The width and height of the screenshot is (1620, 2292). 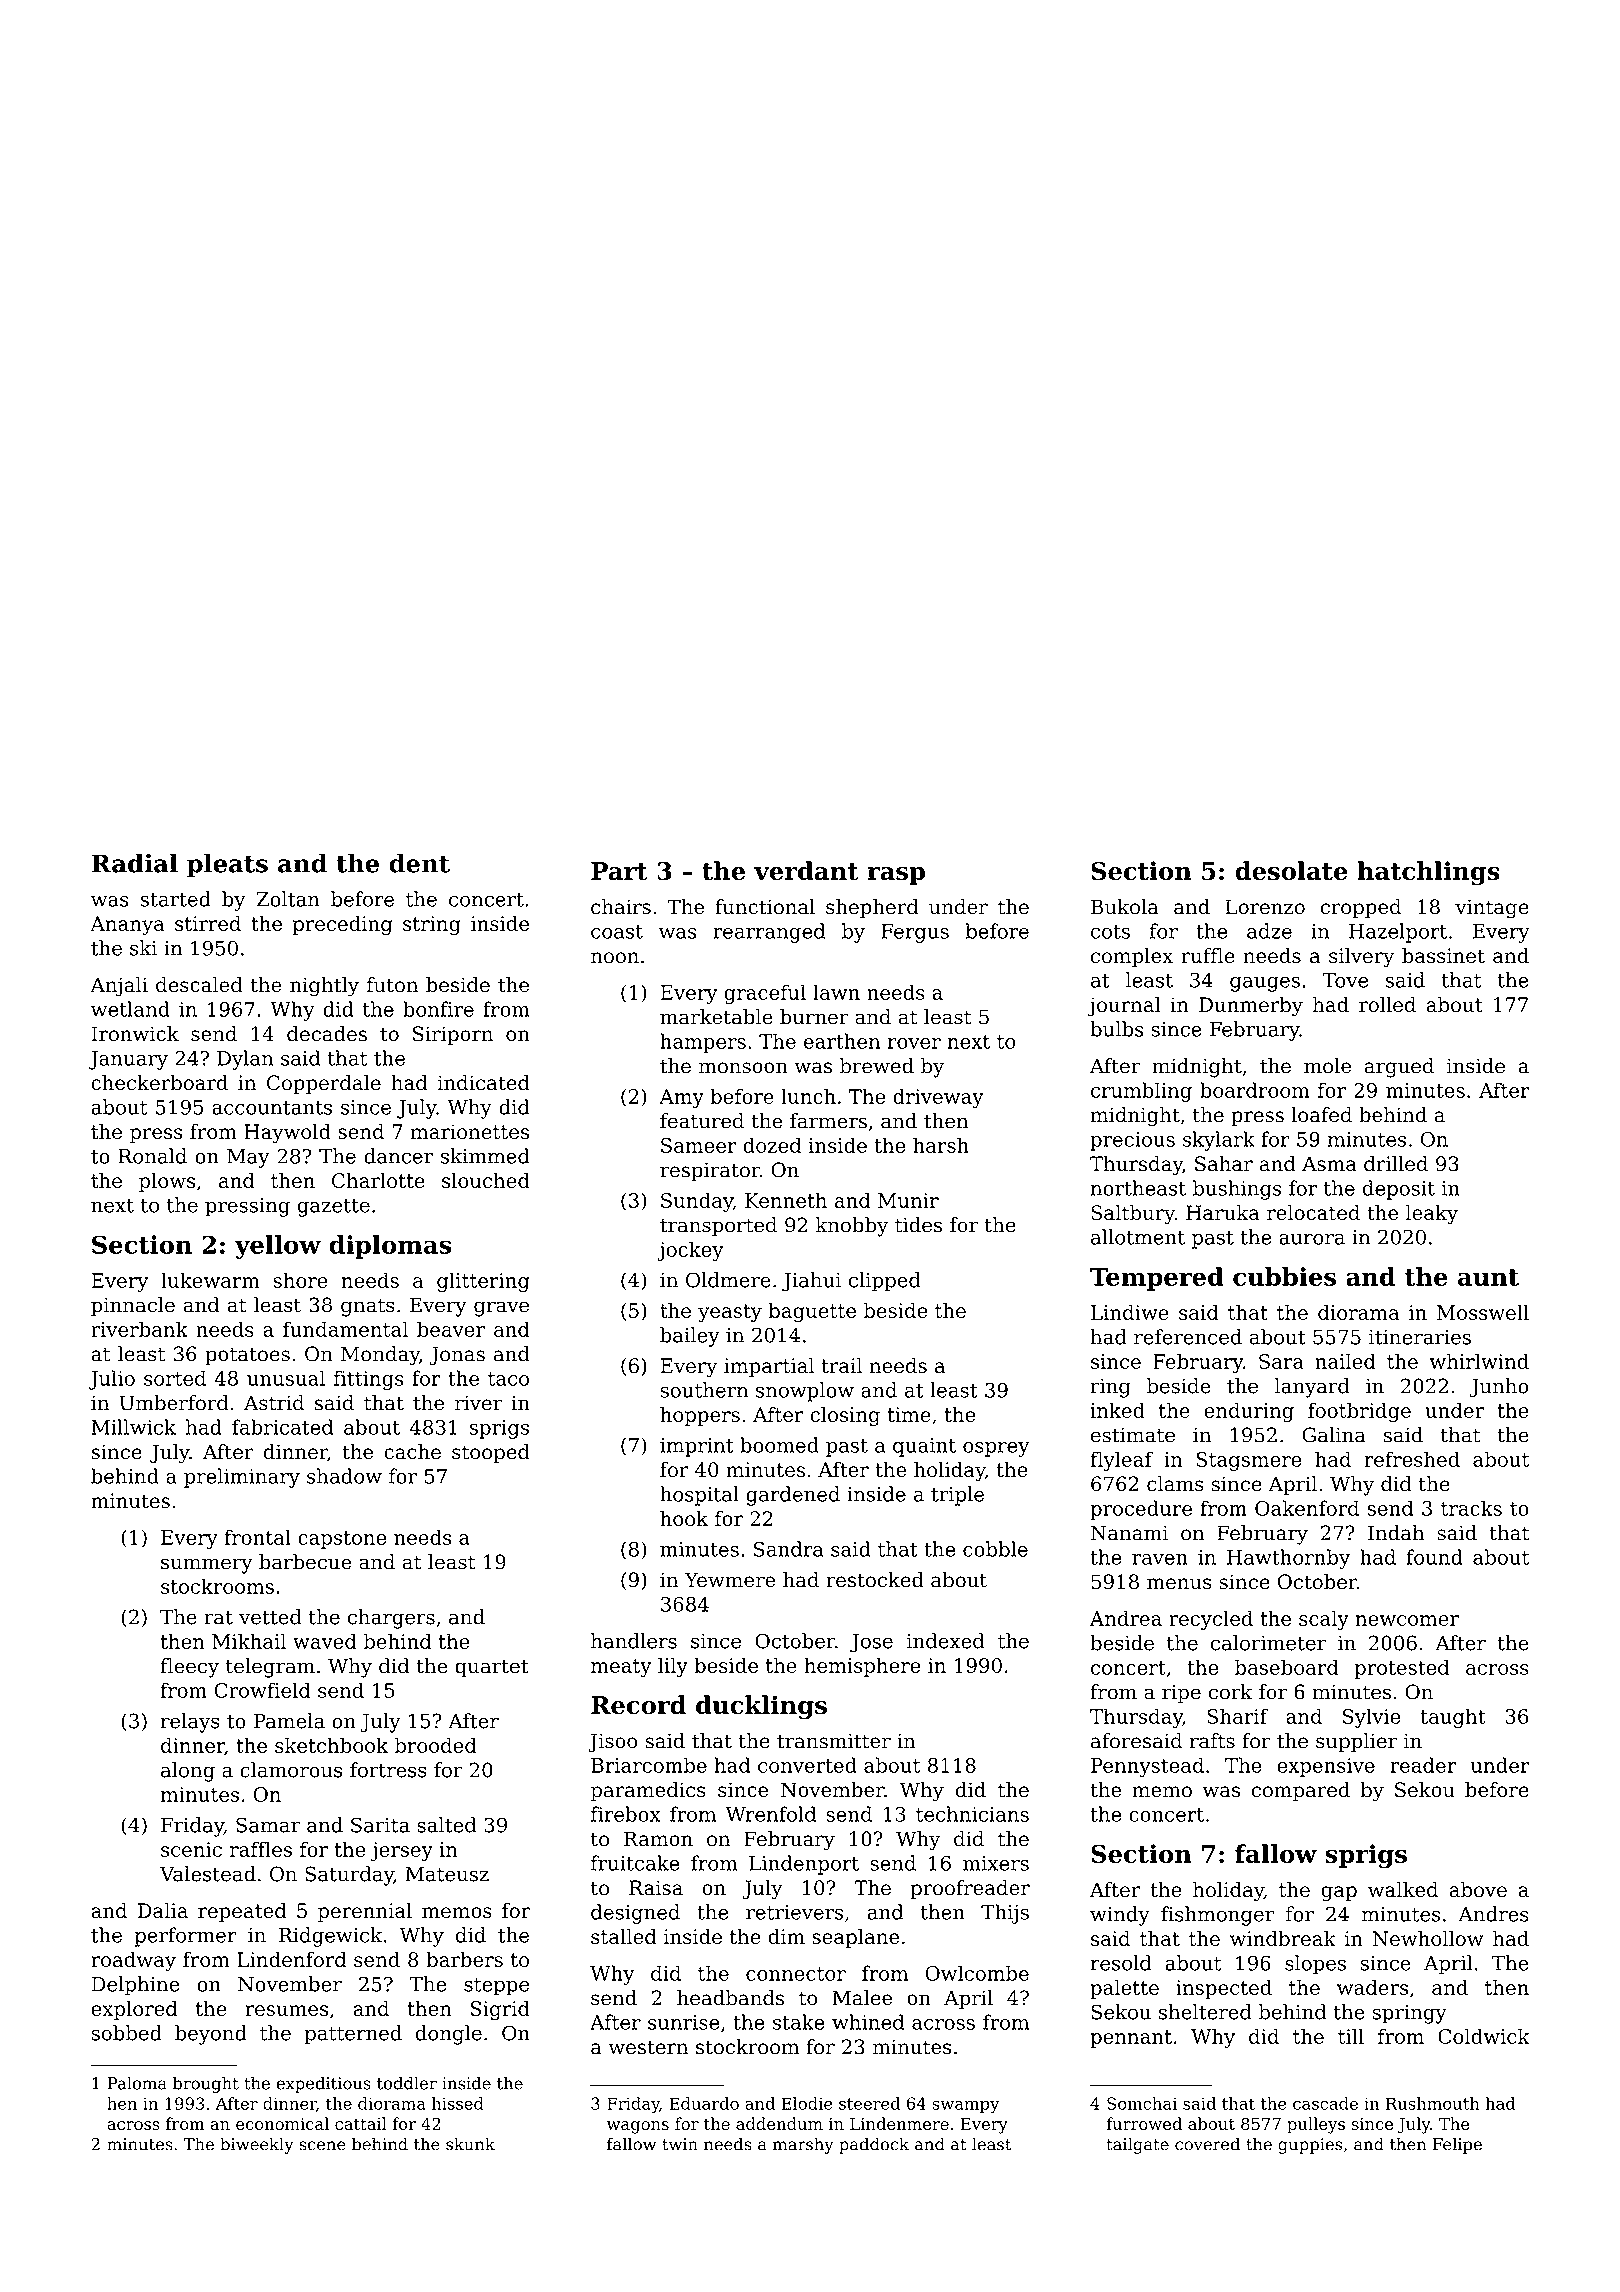 What do you see at coordinates (1372, 1987) in the screenshot?
I see `waders` at bounding box center [1372, 1987].
